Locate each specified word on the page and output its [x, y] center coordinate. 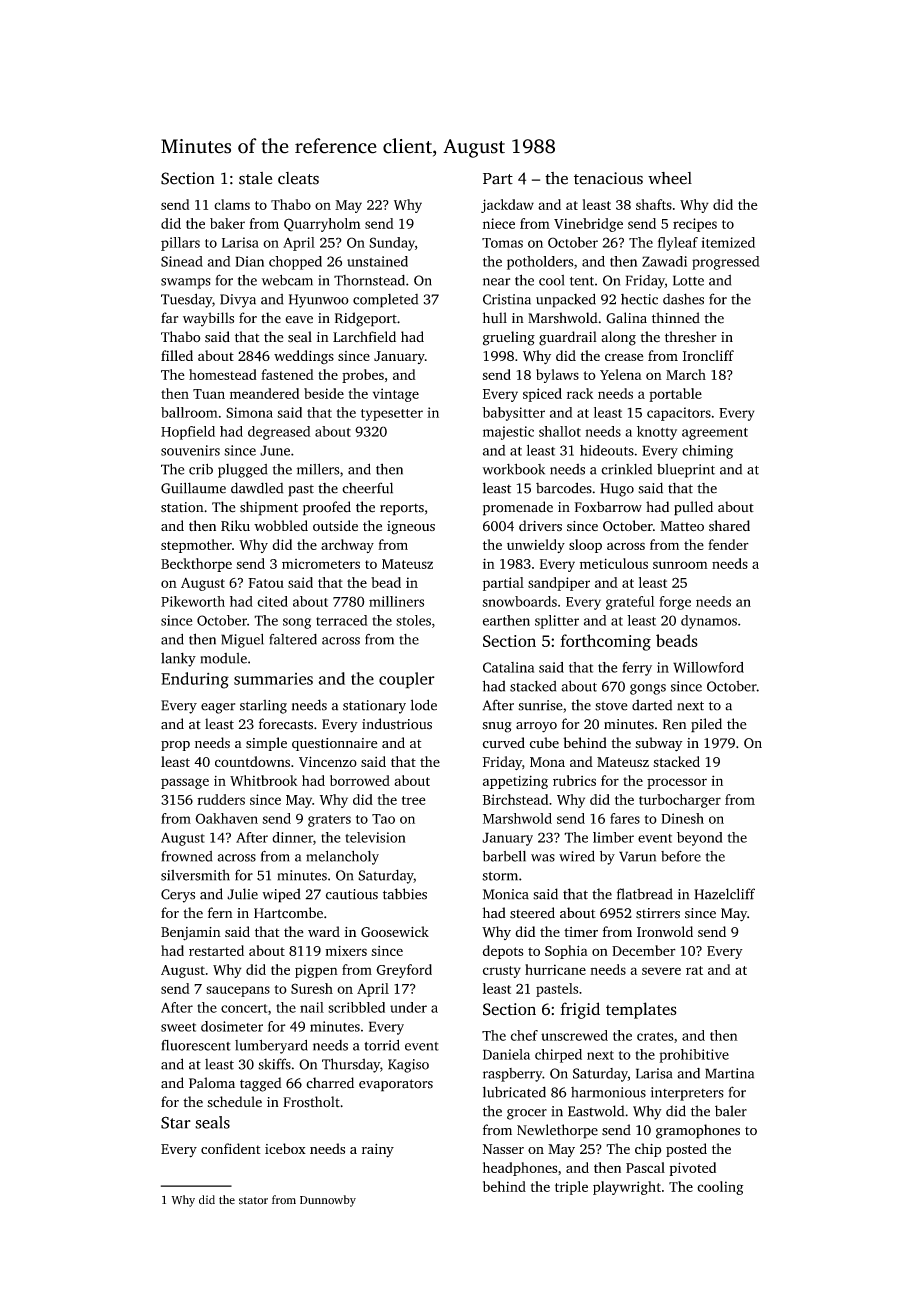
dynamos [709, 622]
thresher [691, 337]
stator [253, 1201]
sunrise [540, 705]
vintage [396, 395]
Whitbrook [264, 780]
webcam [287, 280]
